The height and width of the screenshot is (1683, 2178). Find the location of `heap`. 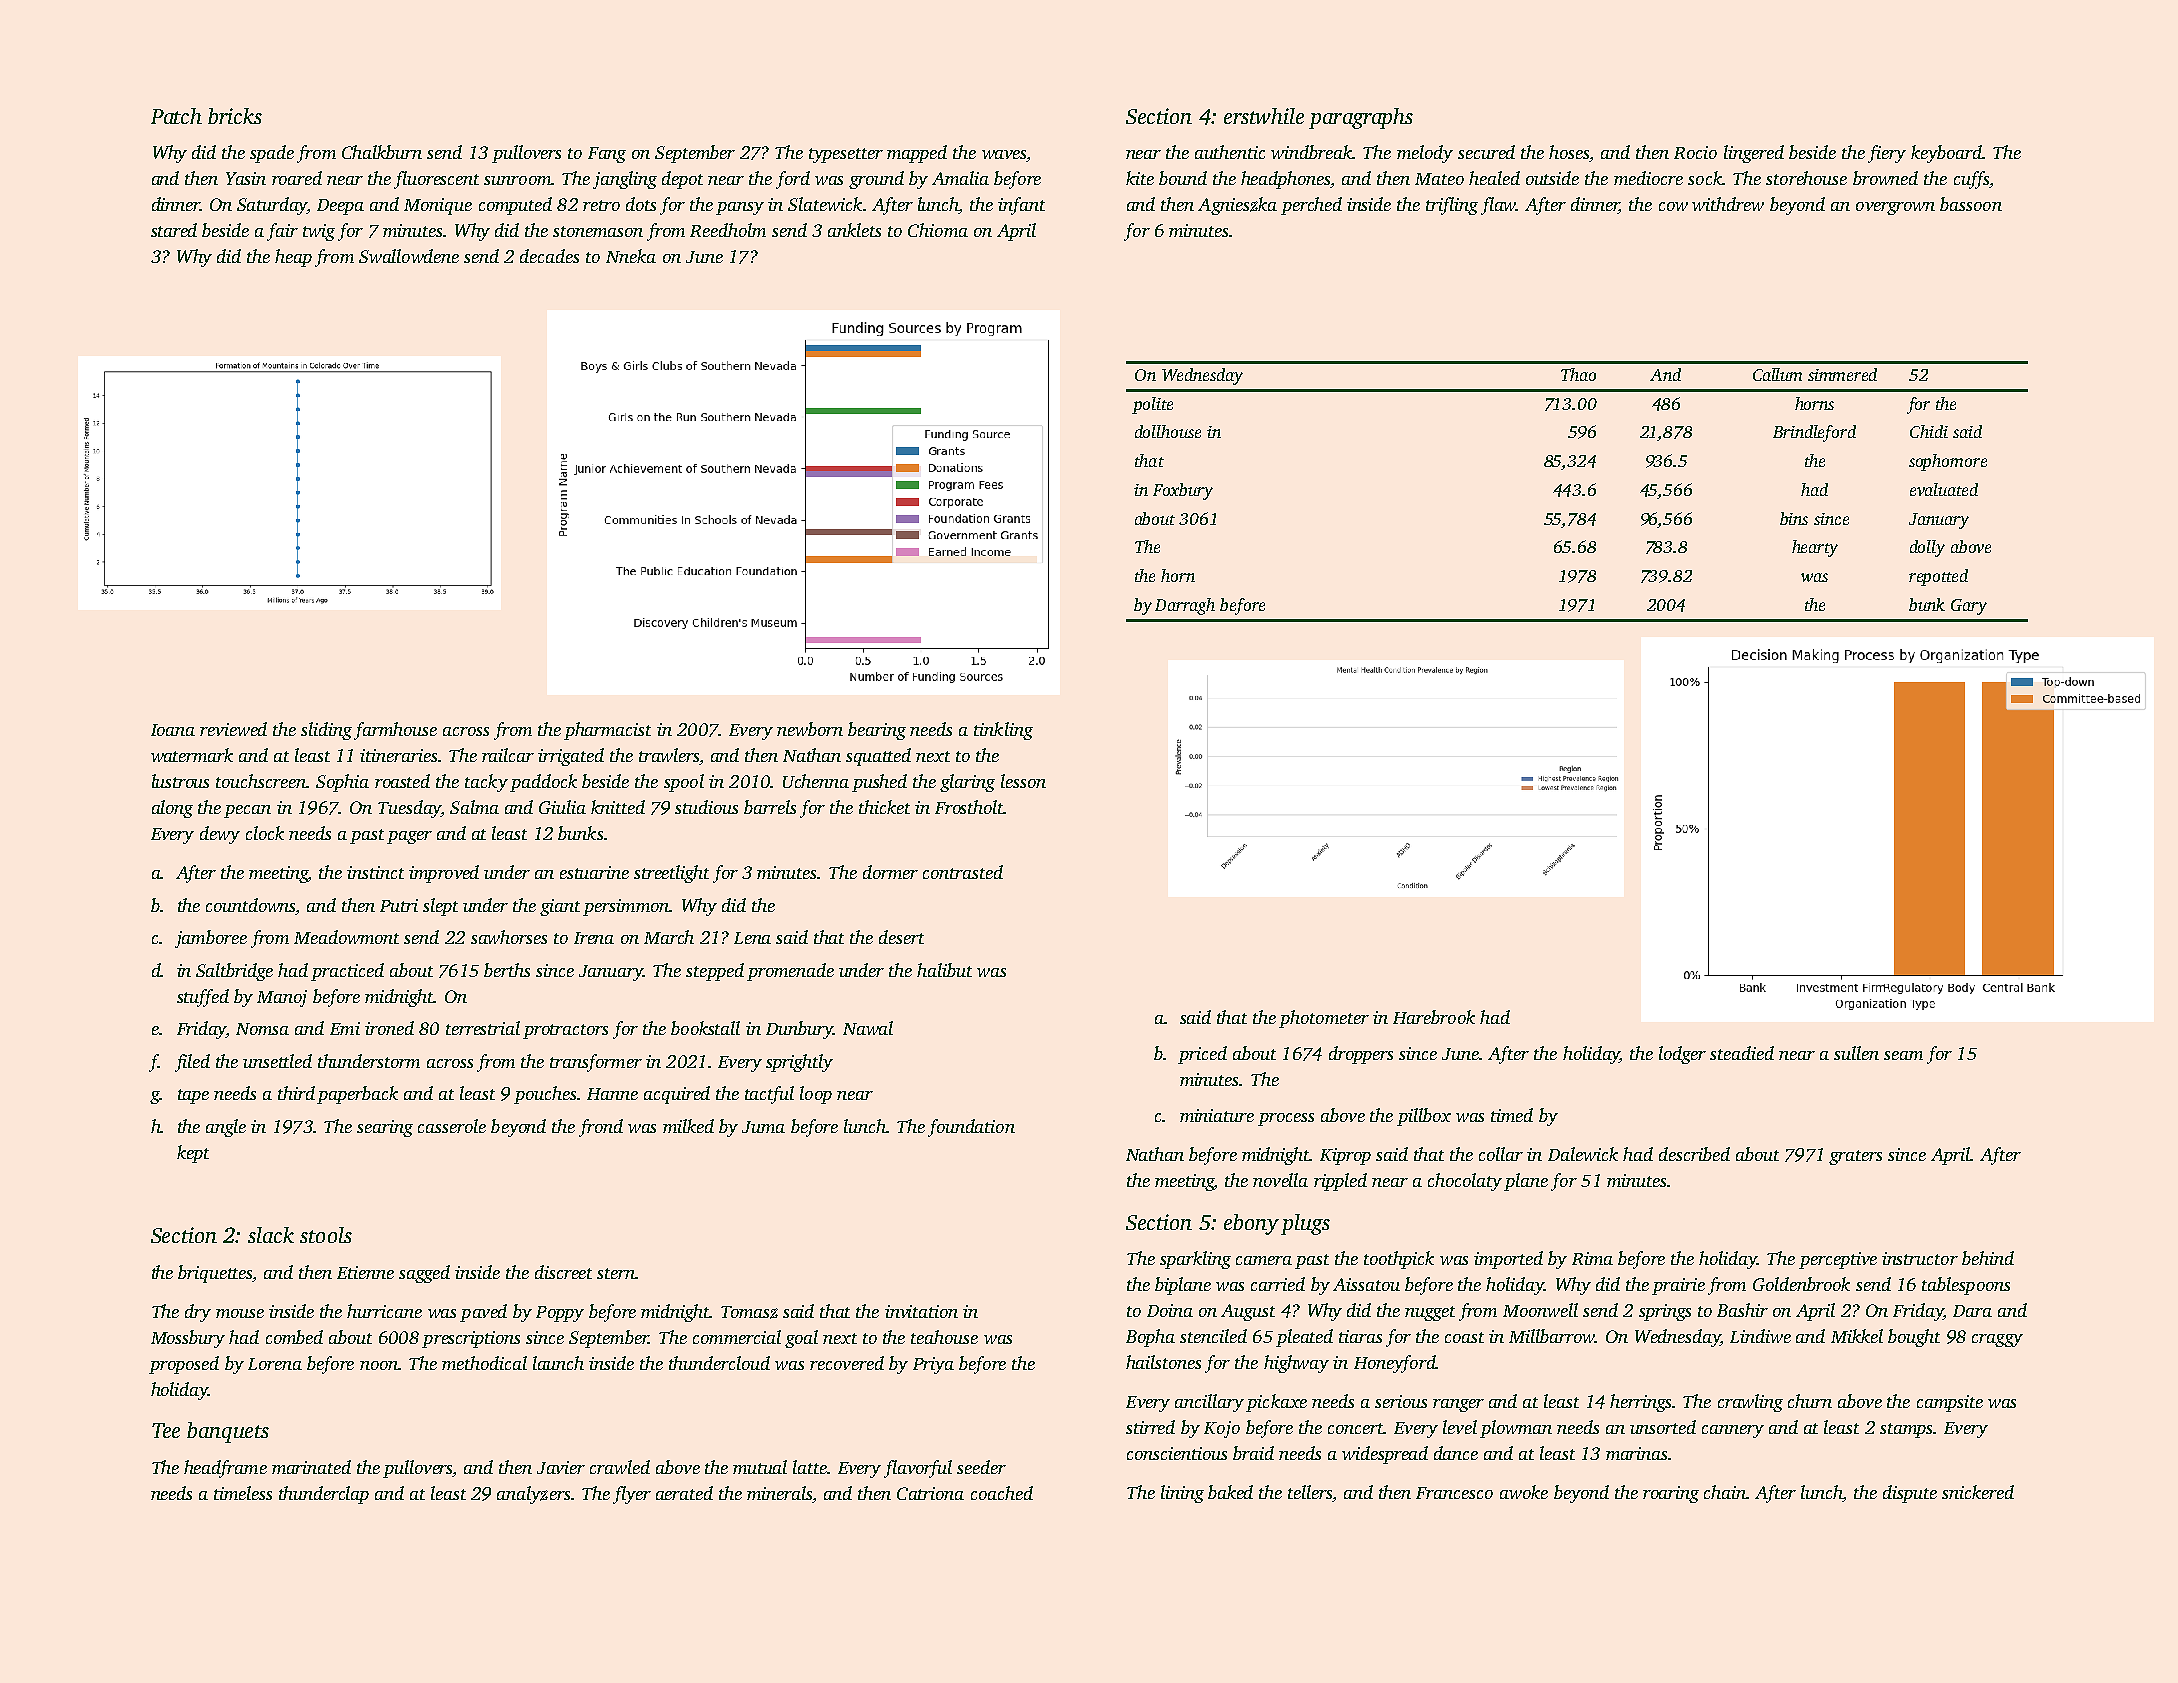

heap is located at coordinates (293, 258).
